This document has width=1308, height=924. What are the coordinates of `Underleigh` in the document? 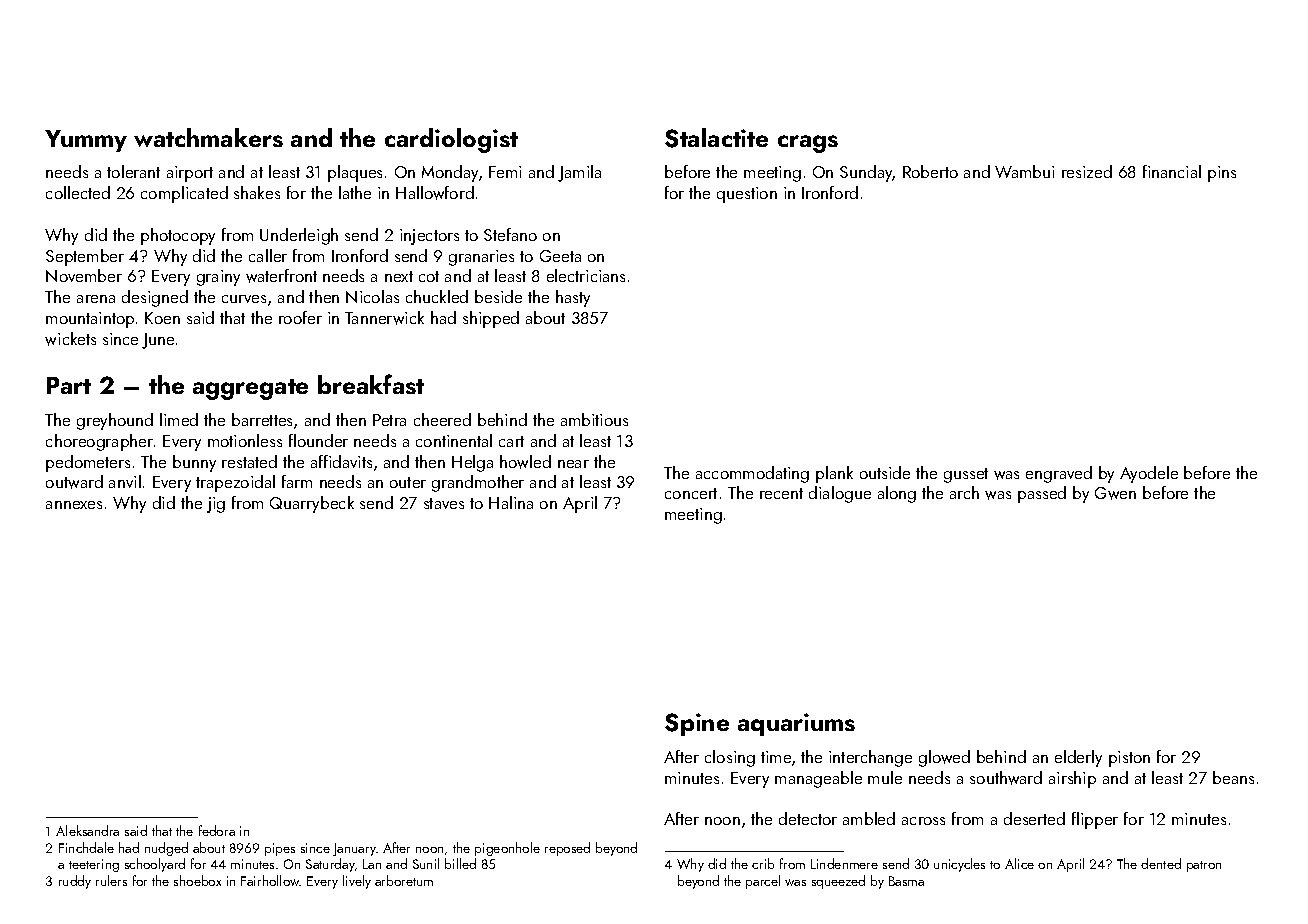 It's located at (299, 236).
